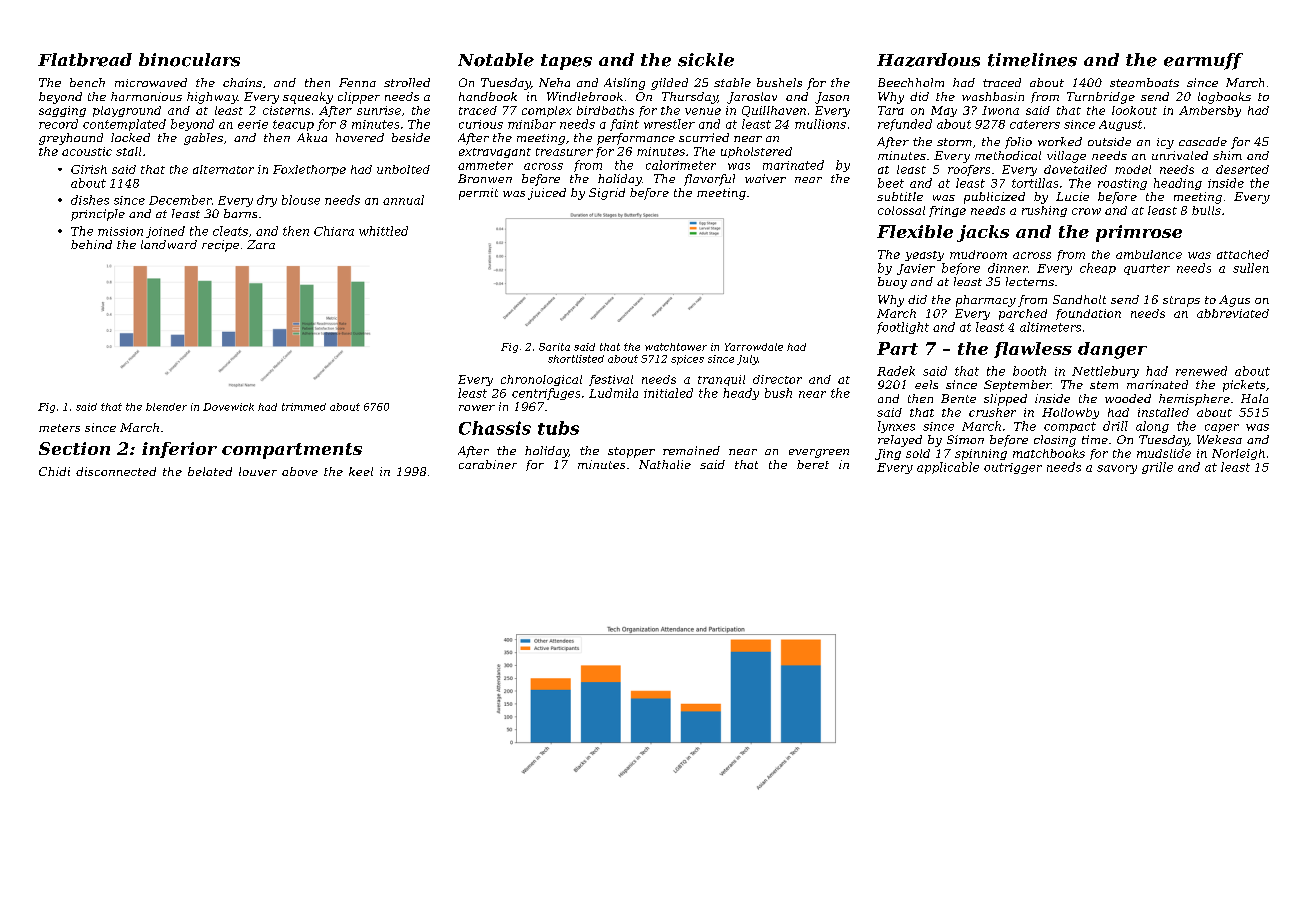  I want to click on blouse, so click(301, 200).
